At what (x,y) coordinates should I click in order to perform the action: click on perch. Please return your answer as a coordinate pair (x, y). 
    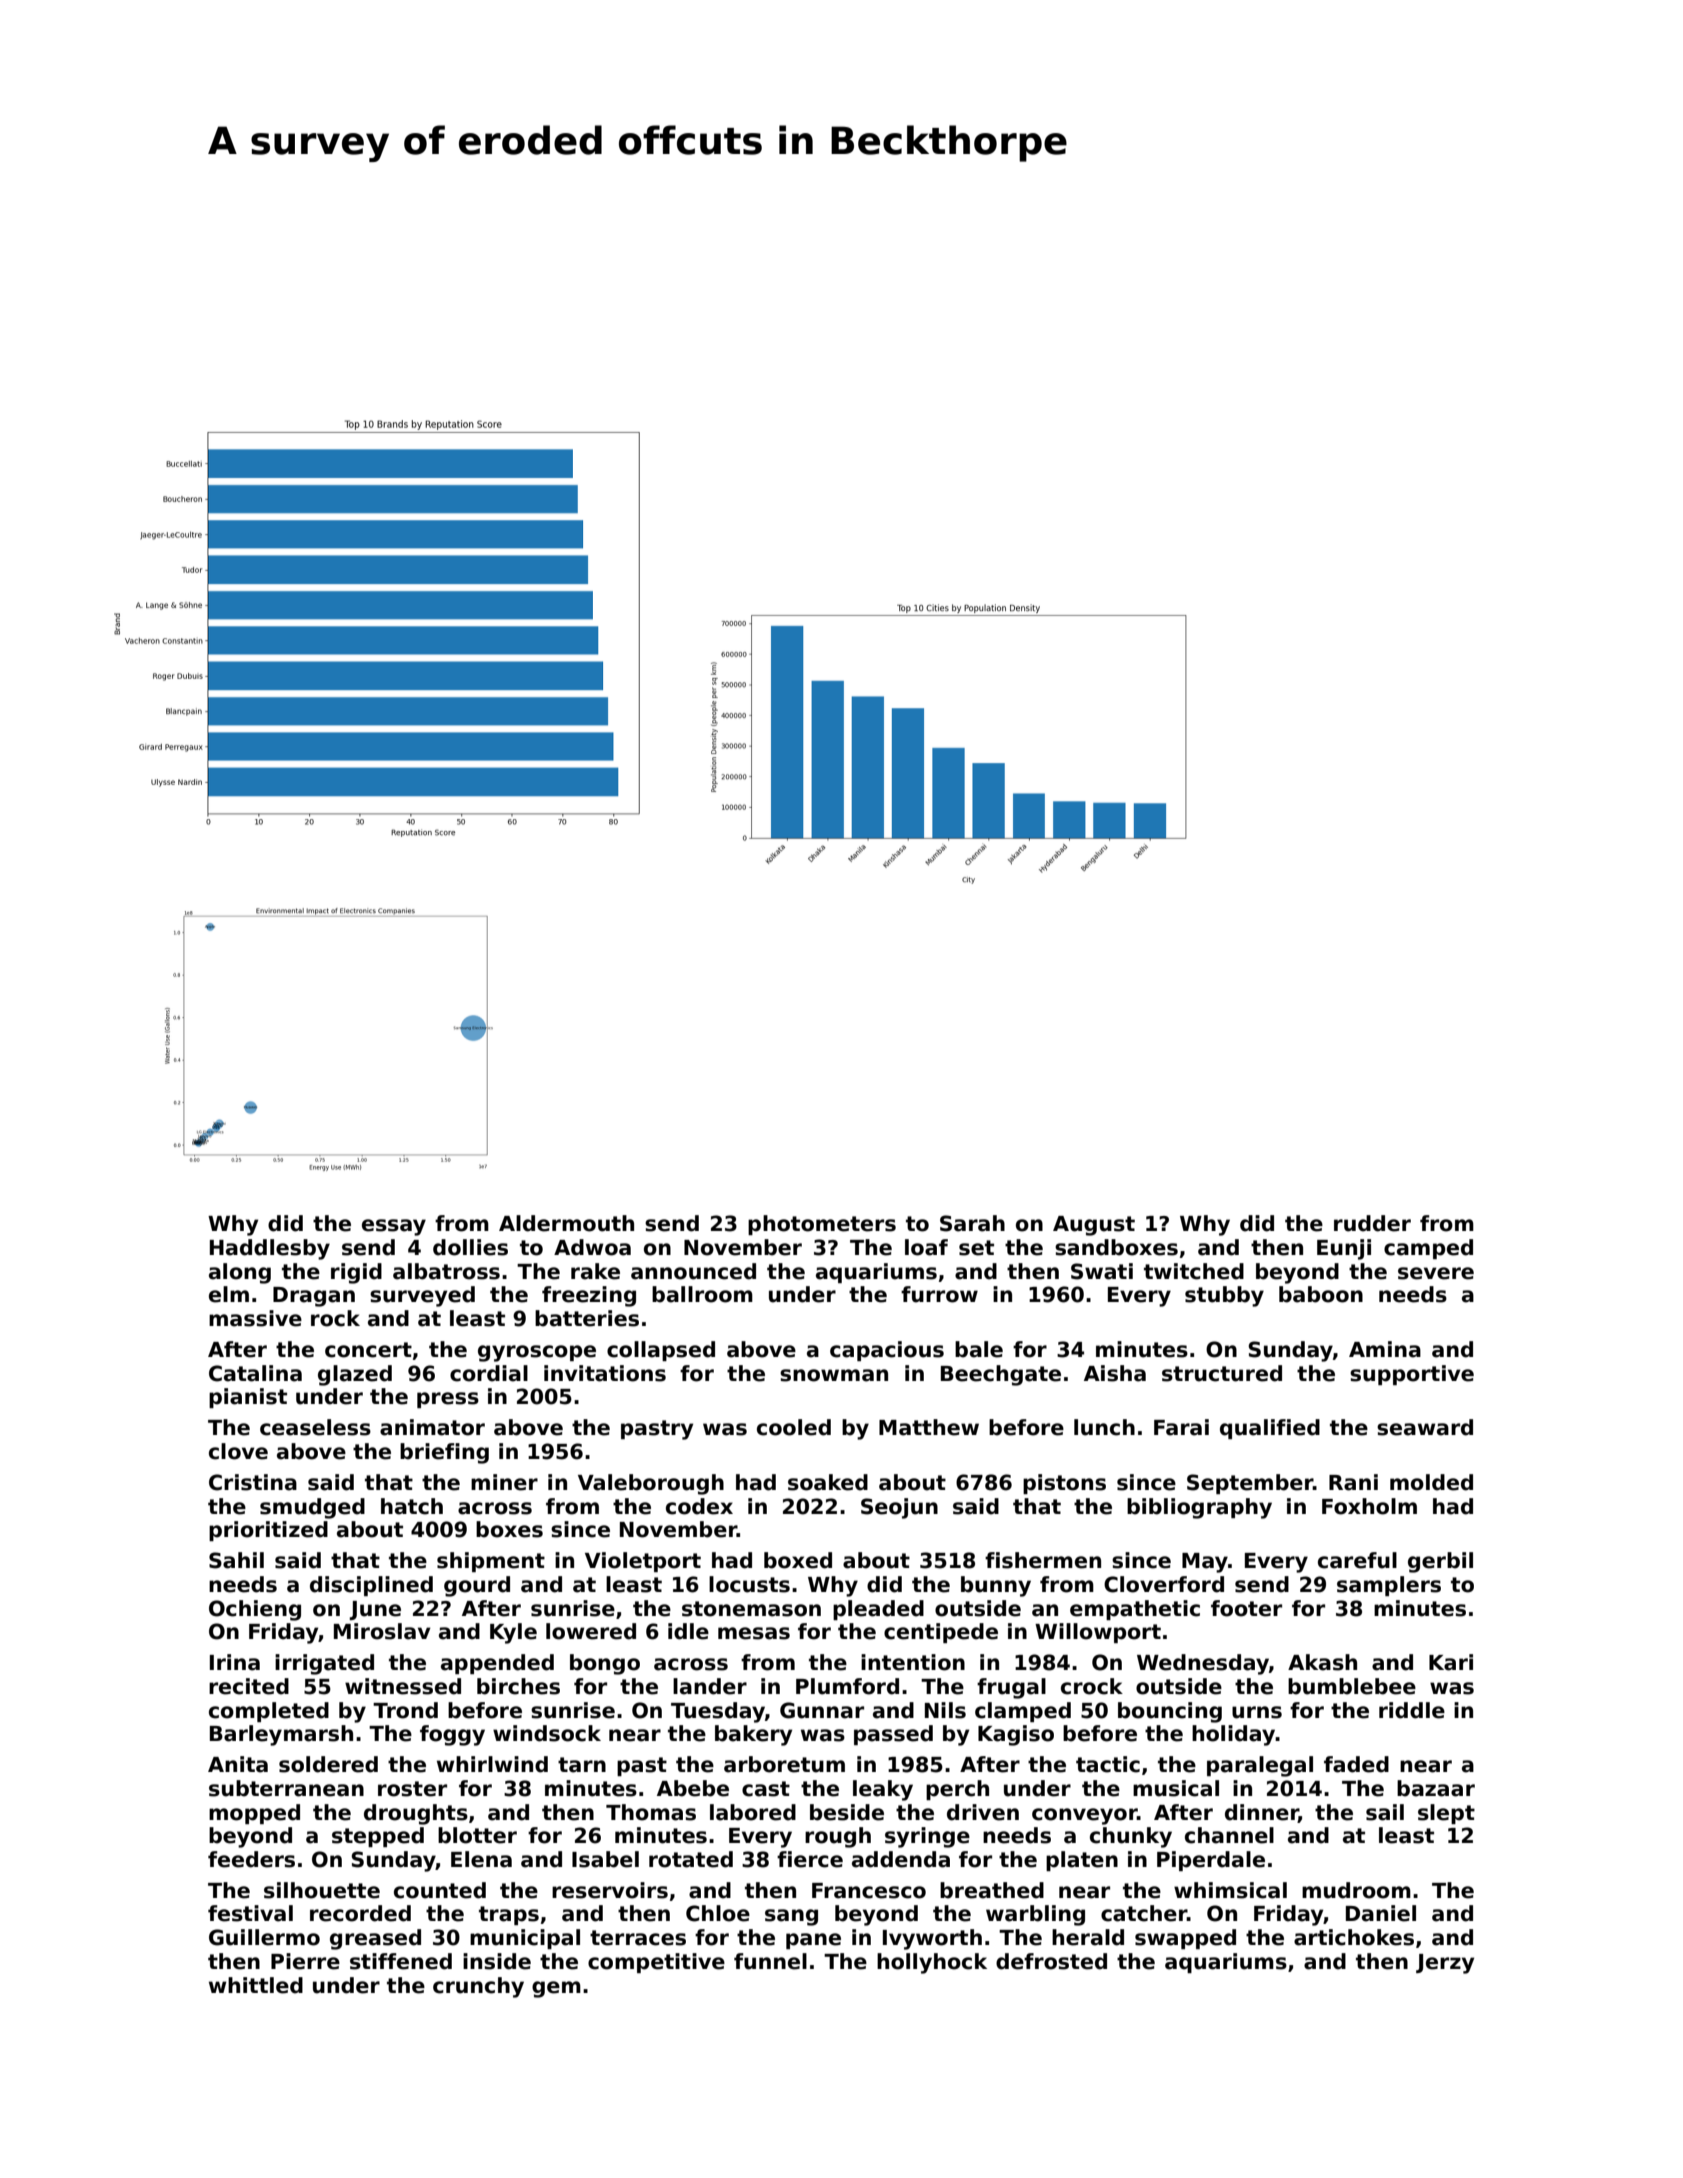
    Looking at the image, I should click on (957, 1790).
